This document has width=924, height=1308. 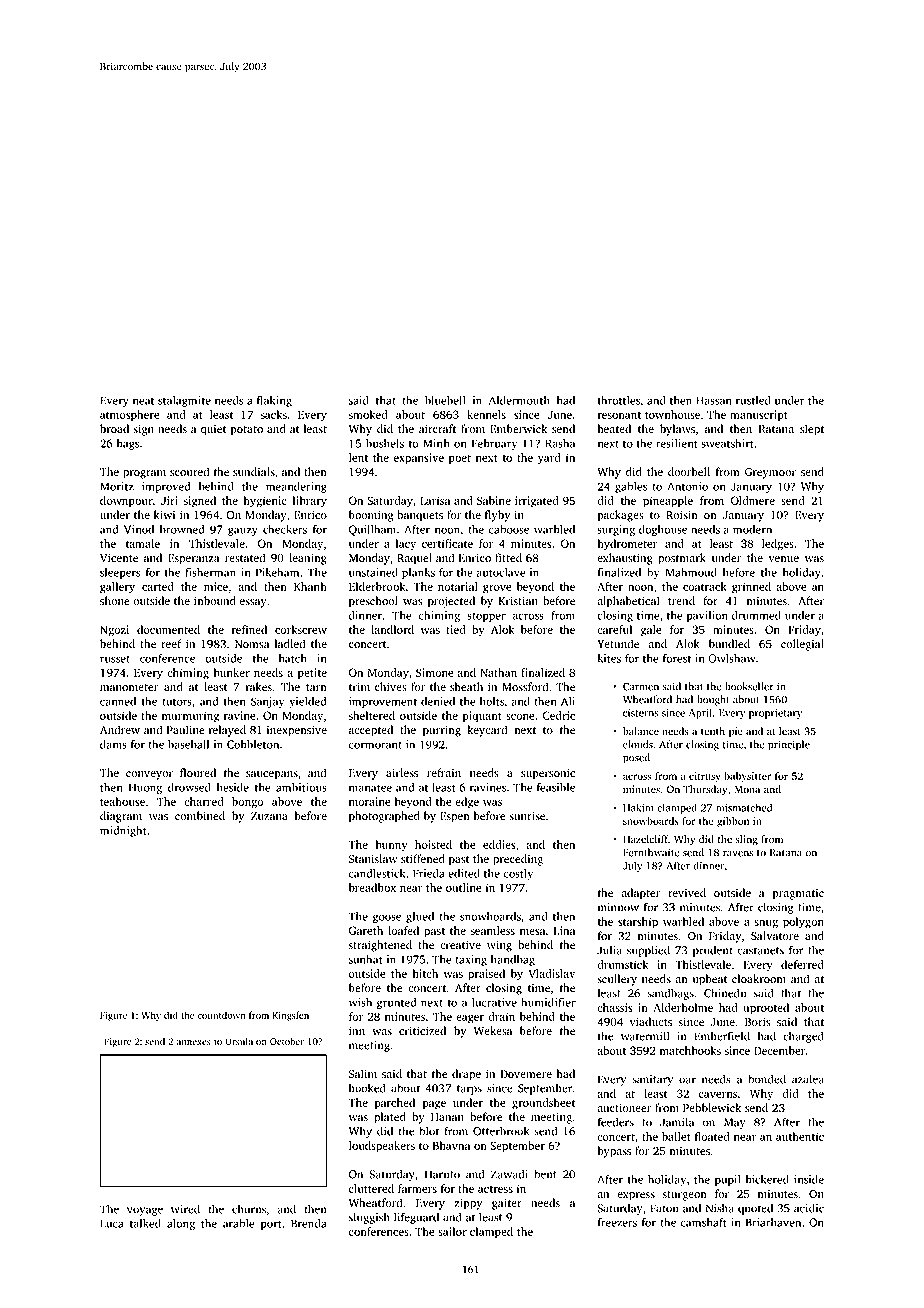 I want to click on throttles, so click(x=619, y=400).
